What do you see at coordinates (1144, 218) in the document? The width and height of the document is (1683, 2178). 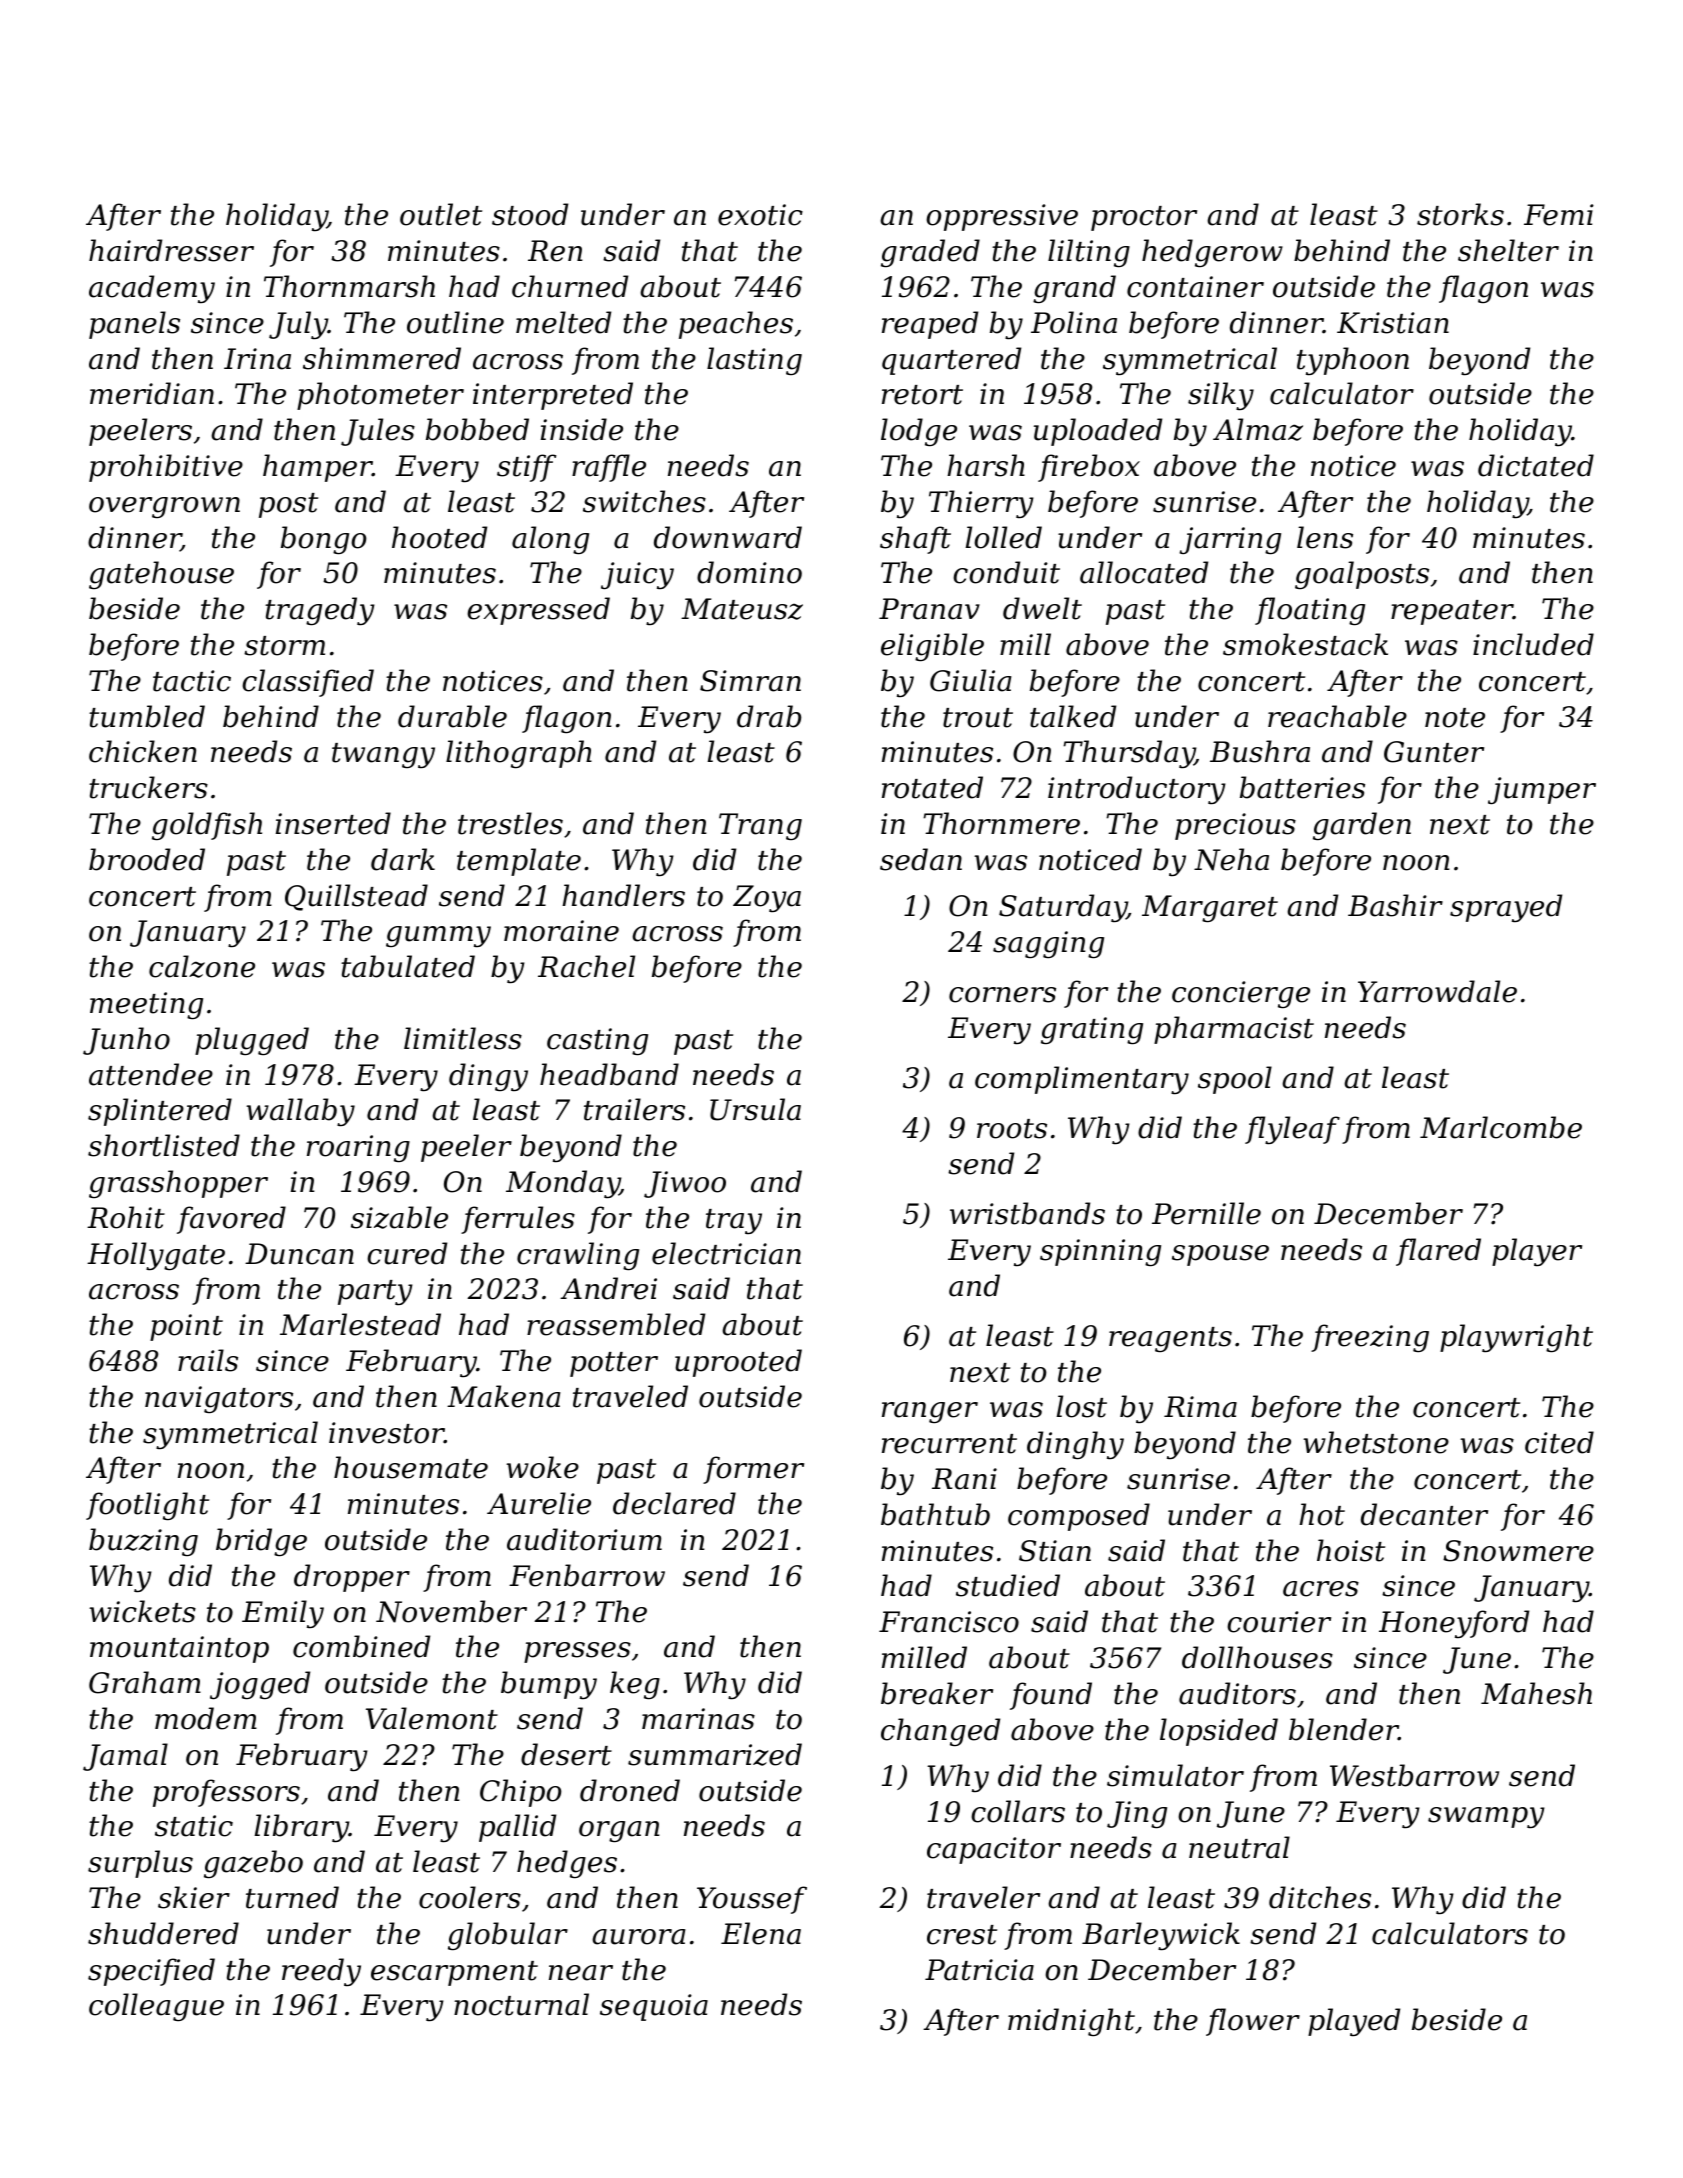 I see `proctor` at bounding box center [1144, 218].
